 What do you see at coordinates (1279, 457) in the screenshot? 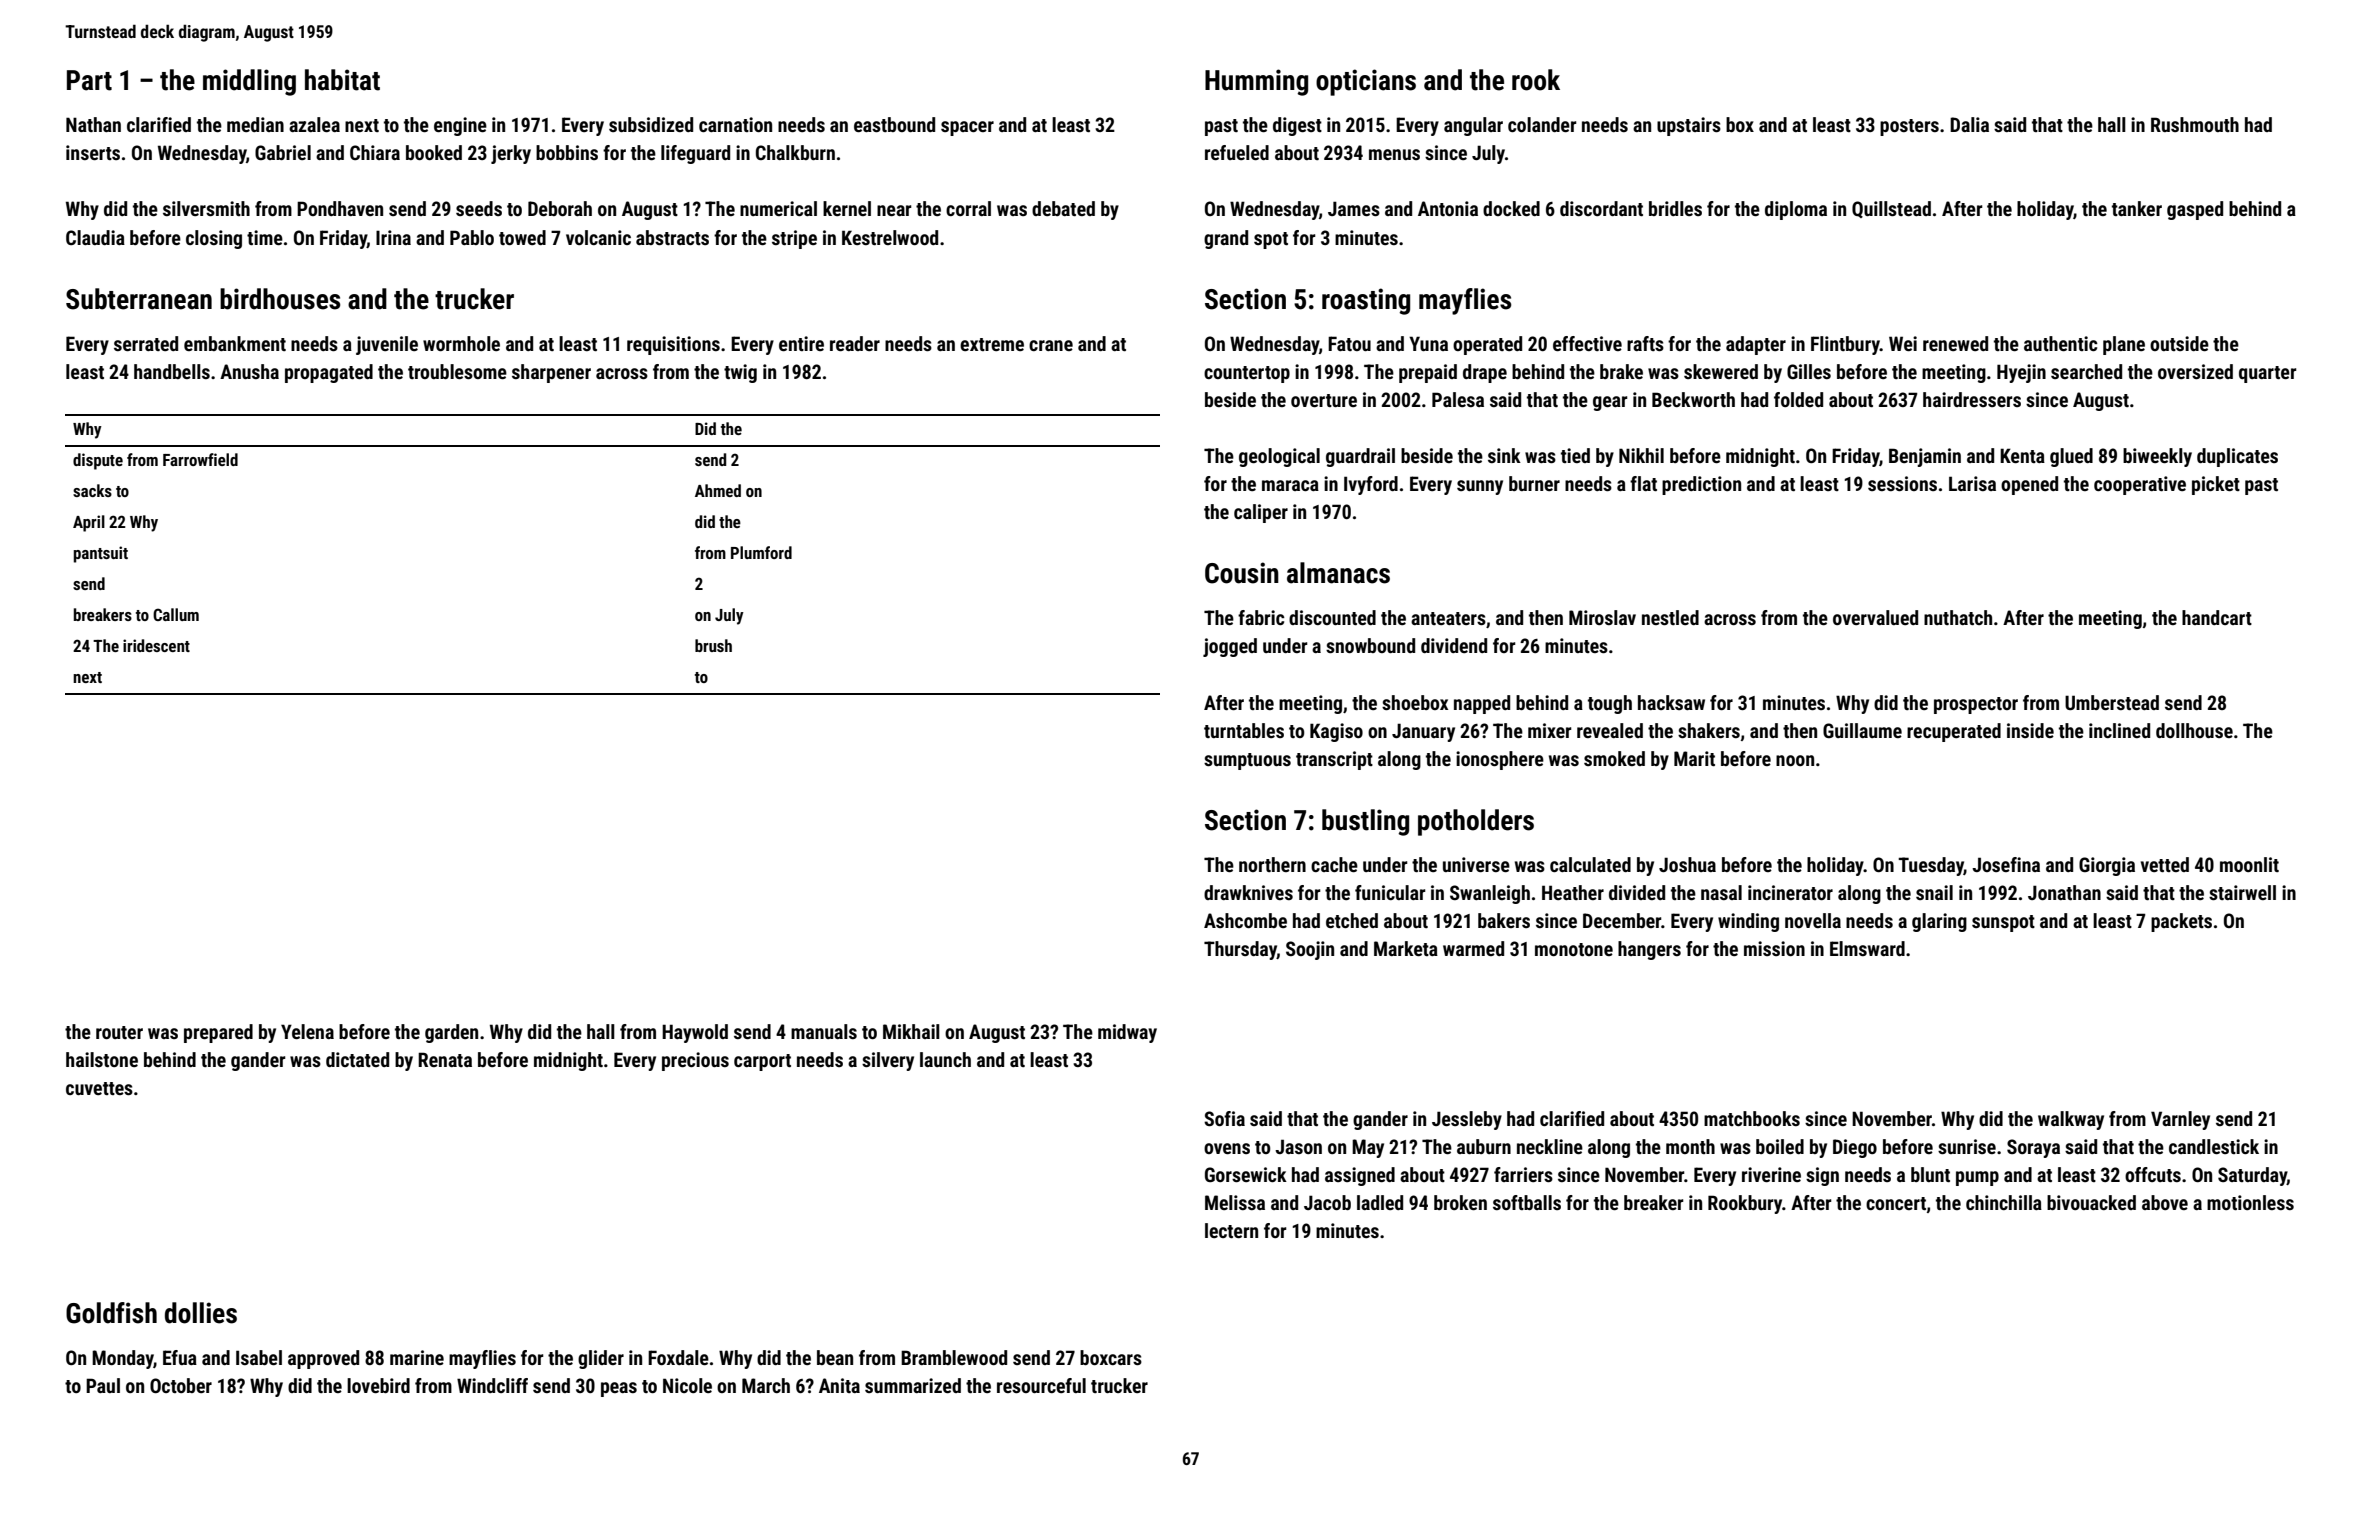
I see `geological` at bounding box center [1279, 457].
